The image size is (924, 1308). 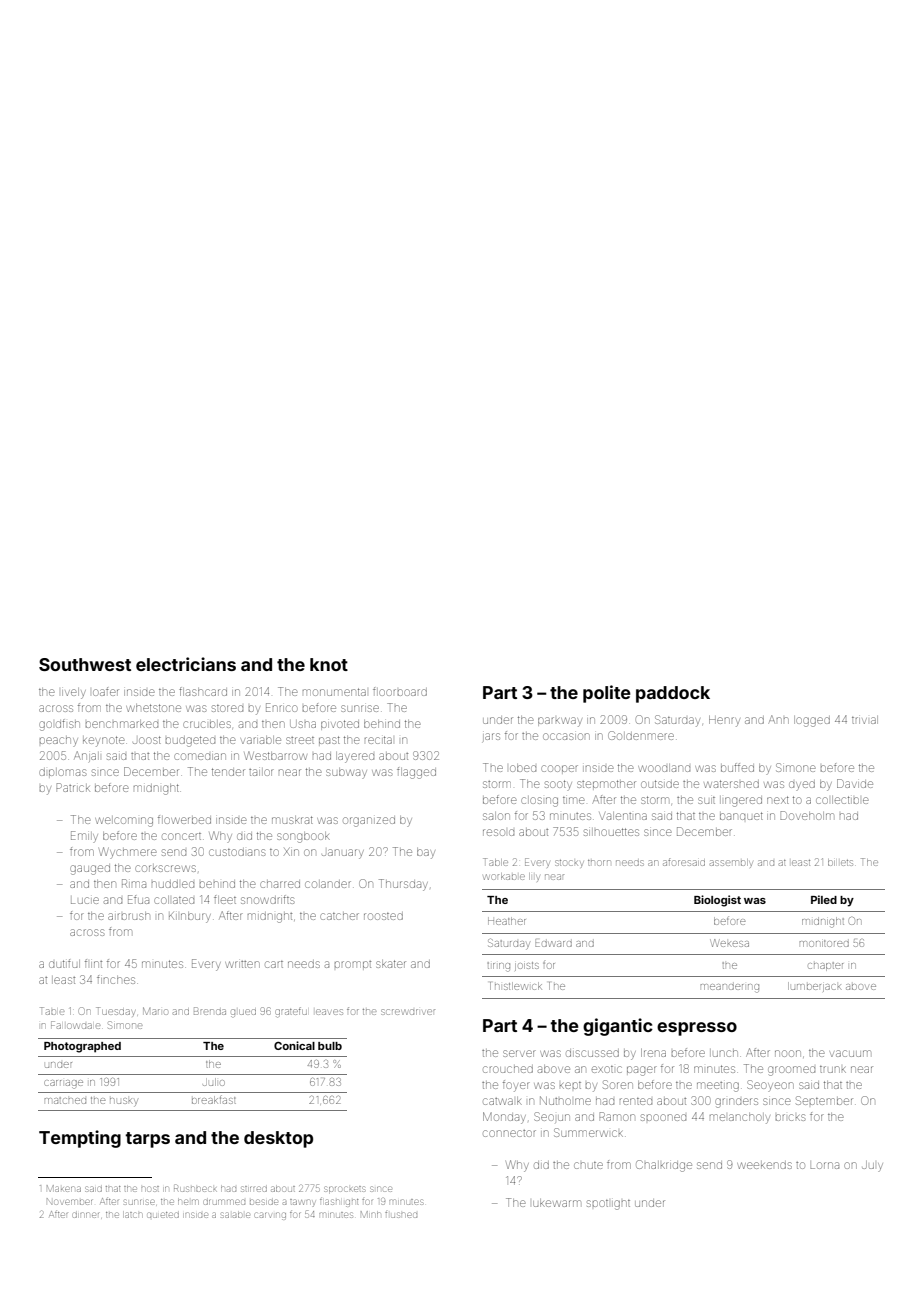 What do you see at coordinates (80, 1139) in the document?
I see `Tempting` at bounding box center [80, 1139].
